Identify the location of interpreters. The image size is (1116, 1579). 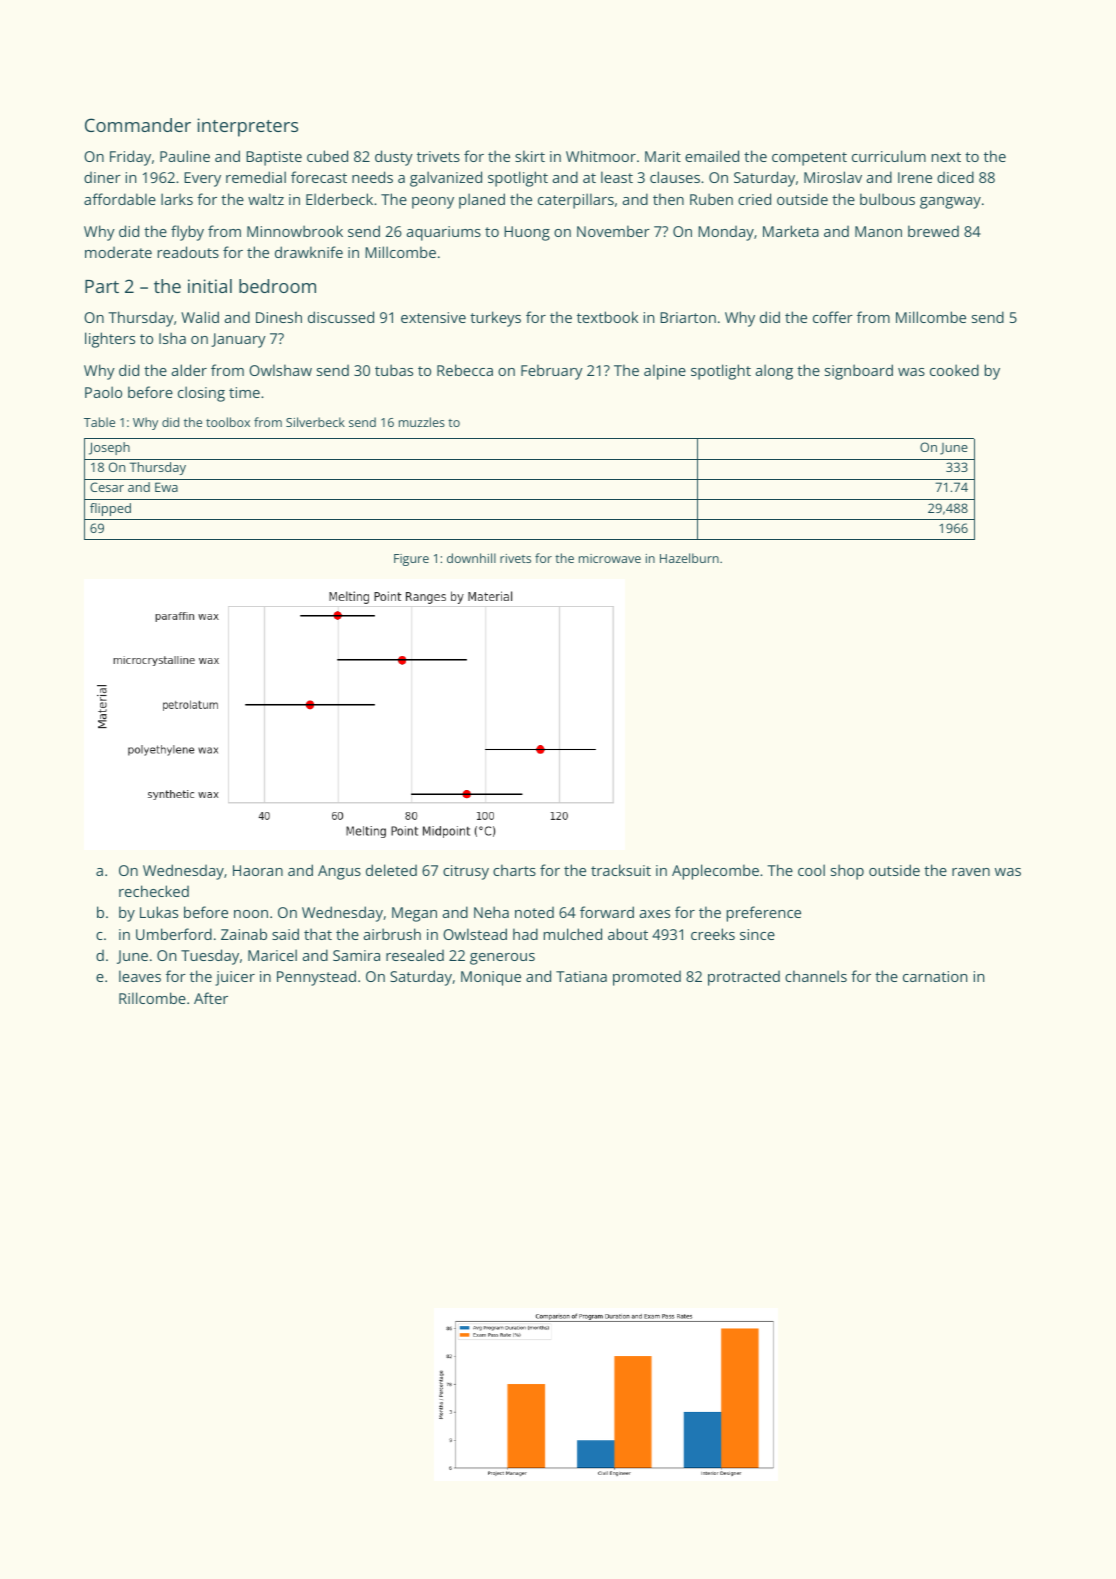
(248, 127).
